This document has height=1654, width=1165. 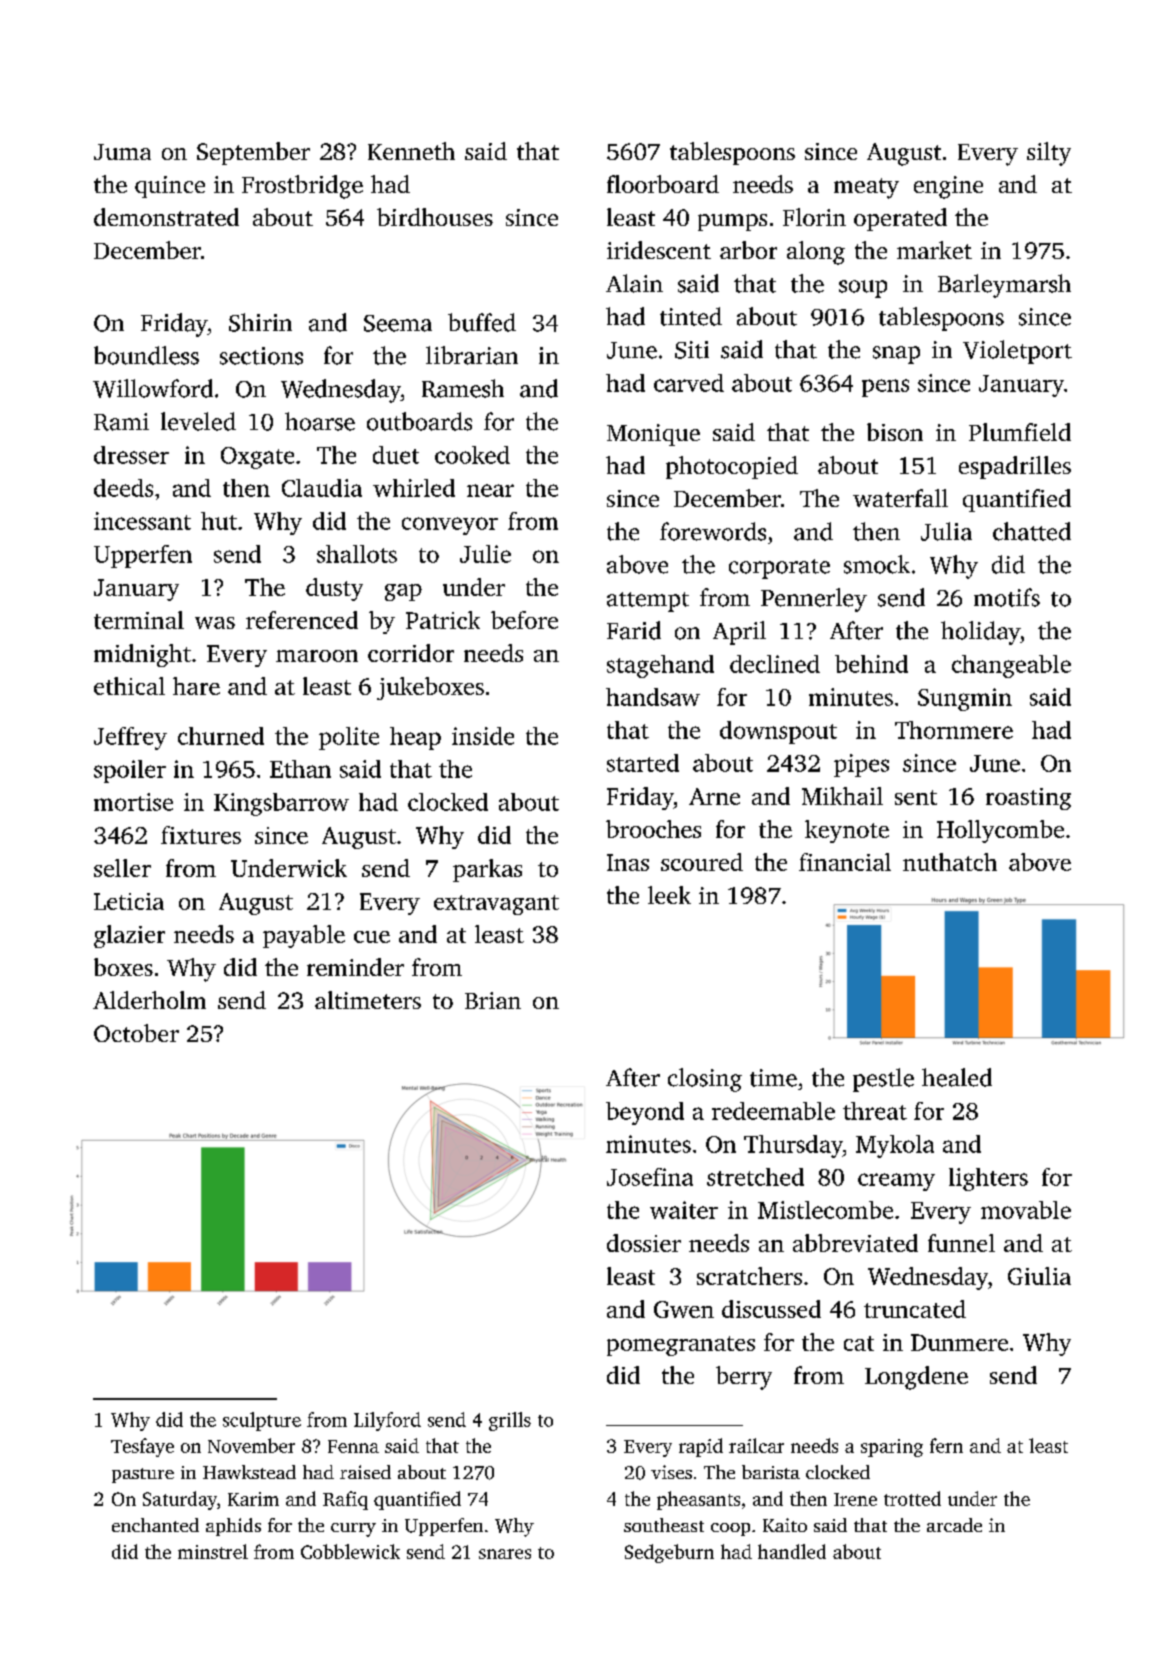 I want to click on Juma, so click(x=122, y=152).
